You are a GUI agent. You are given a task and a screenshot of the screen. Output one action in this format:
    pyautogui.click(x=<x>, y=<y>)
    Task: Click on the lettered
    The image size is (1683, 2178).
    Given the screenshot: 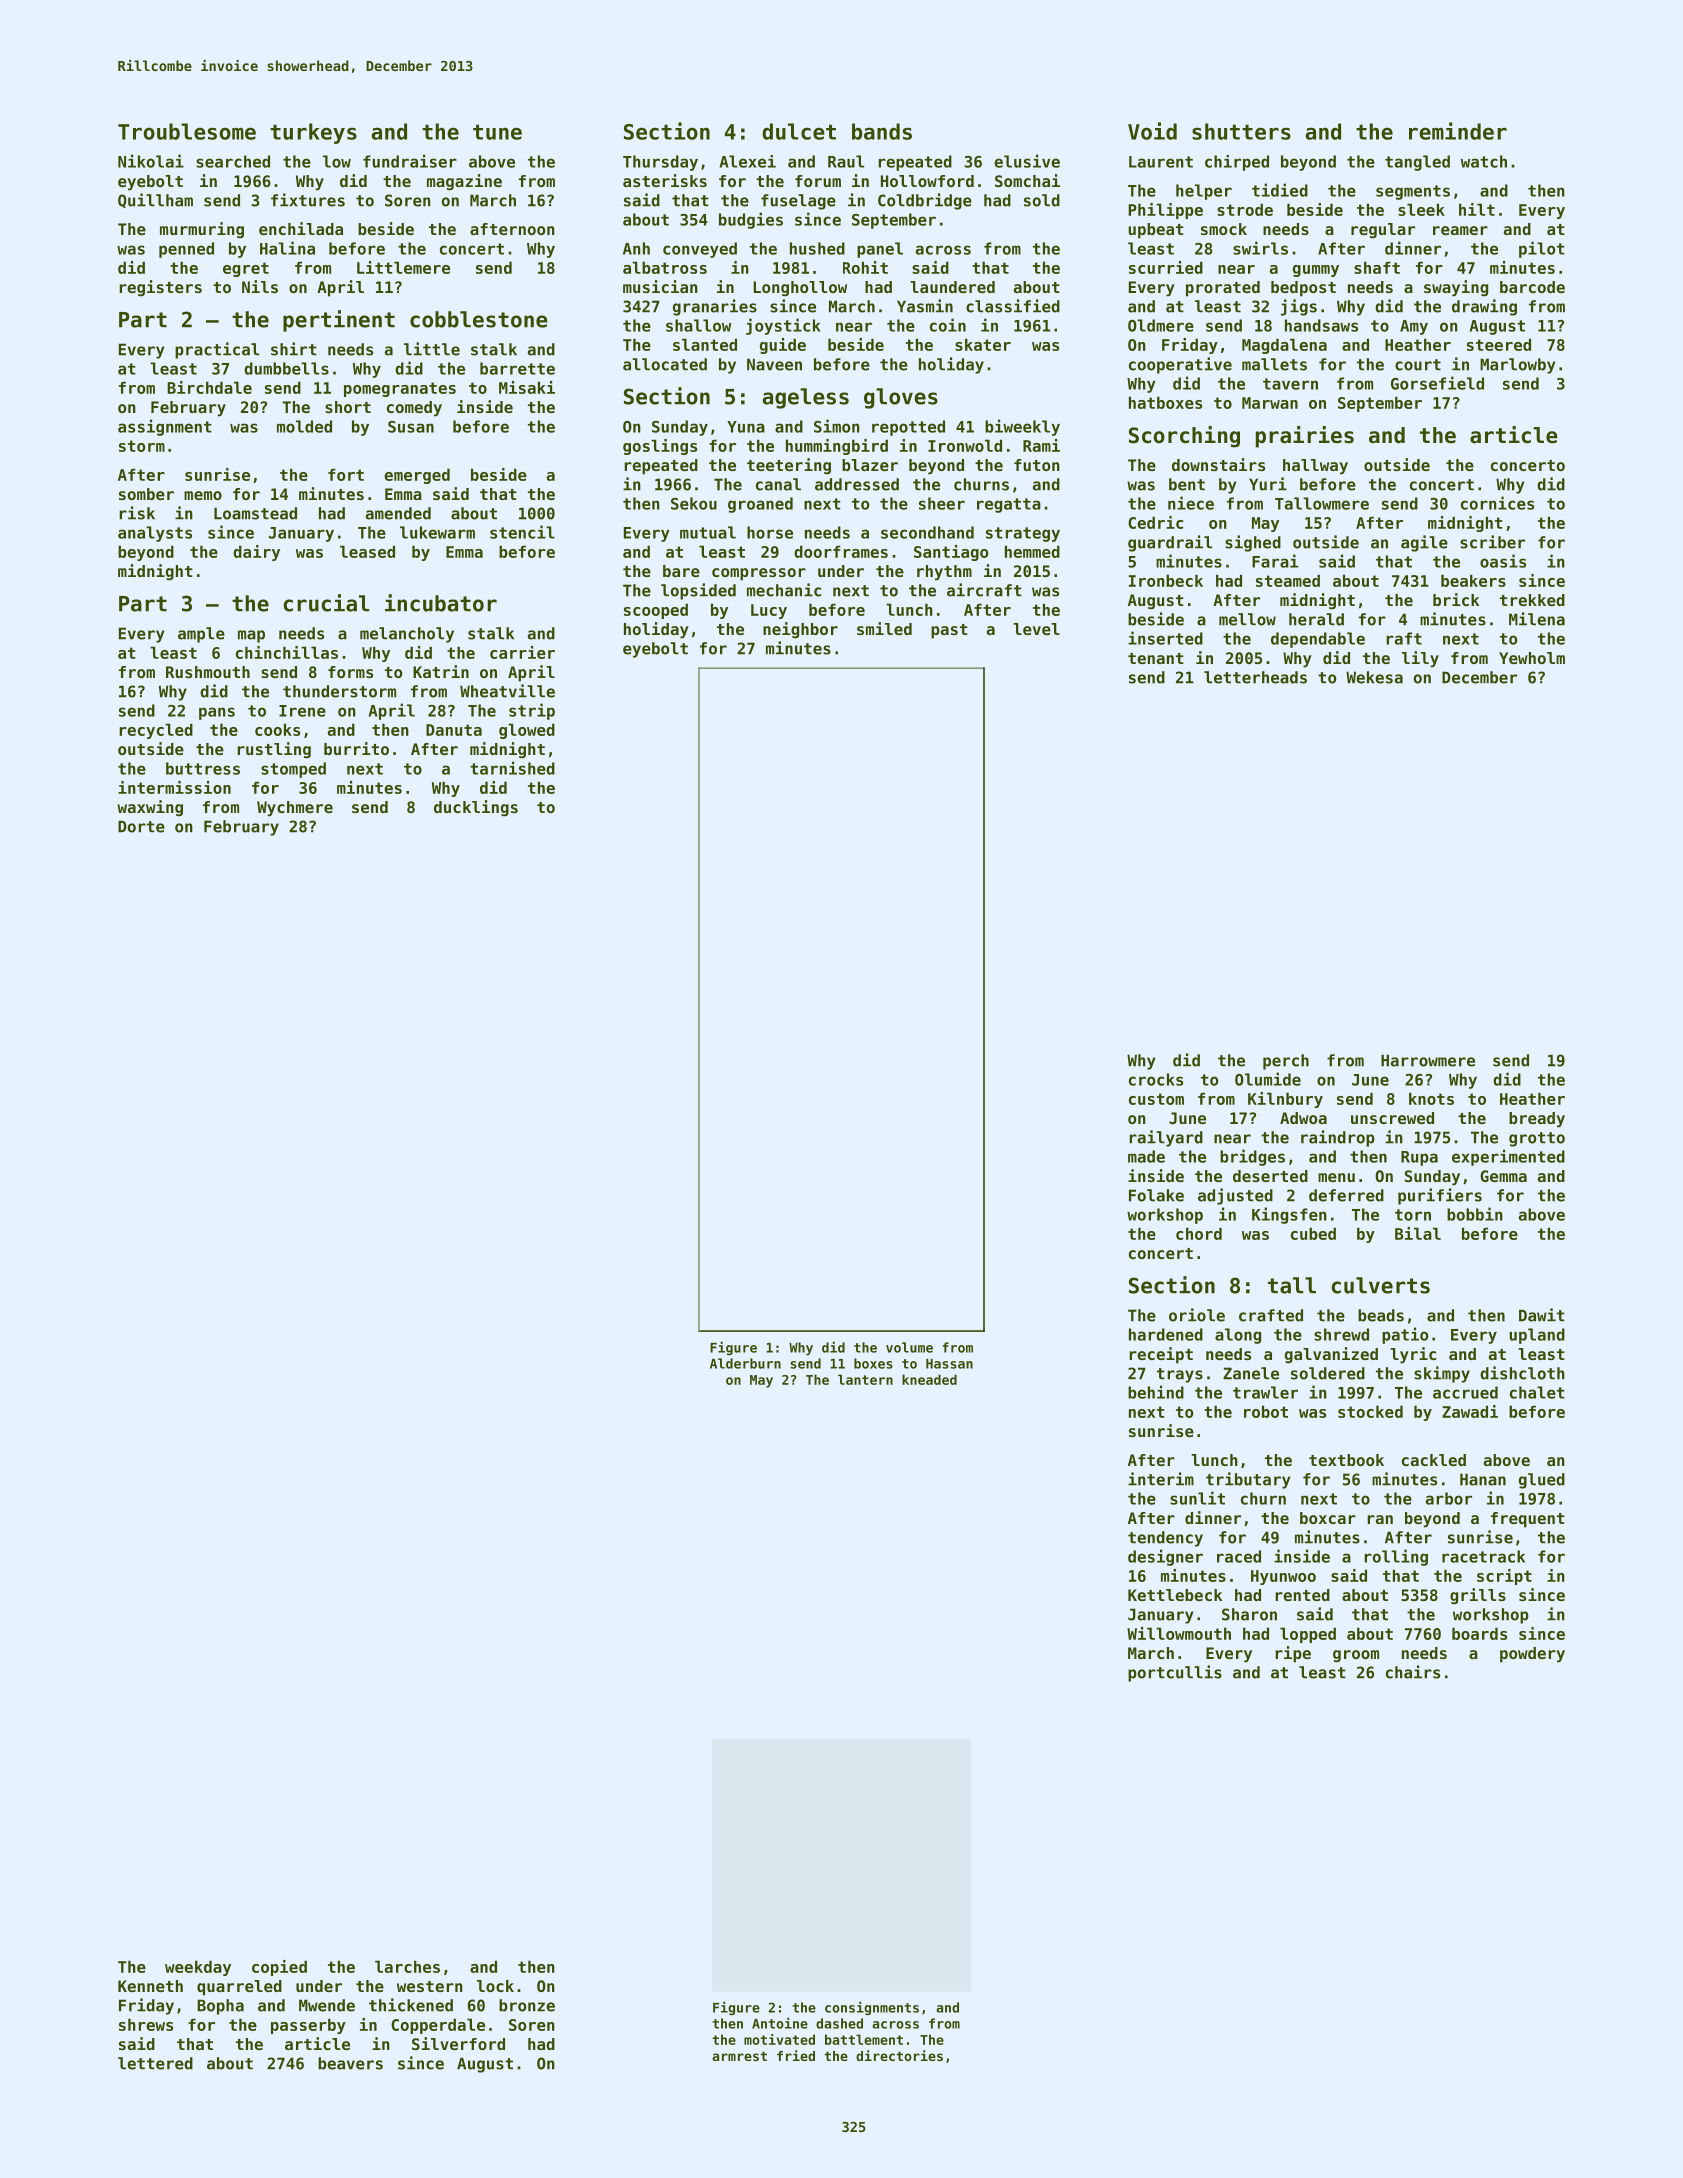 What is the action you would take?
    pyautogui.click(x=155, y=2063)
